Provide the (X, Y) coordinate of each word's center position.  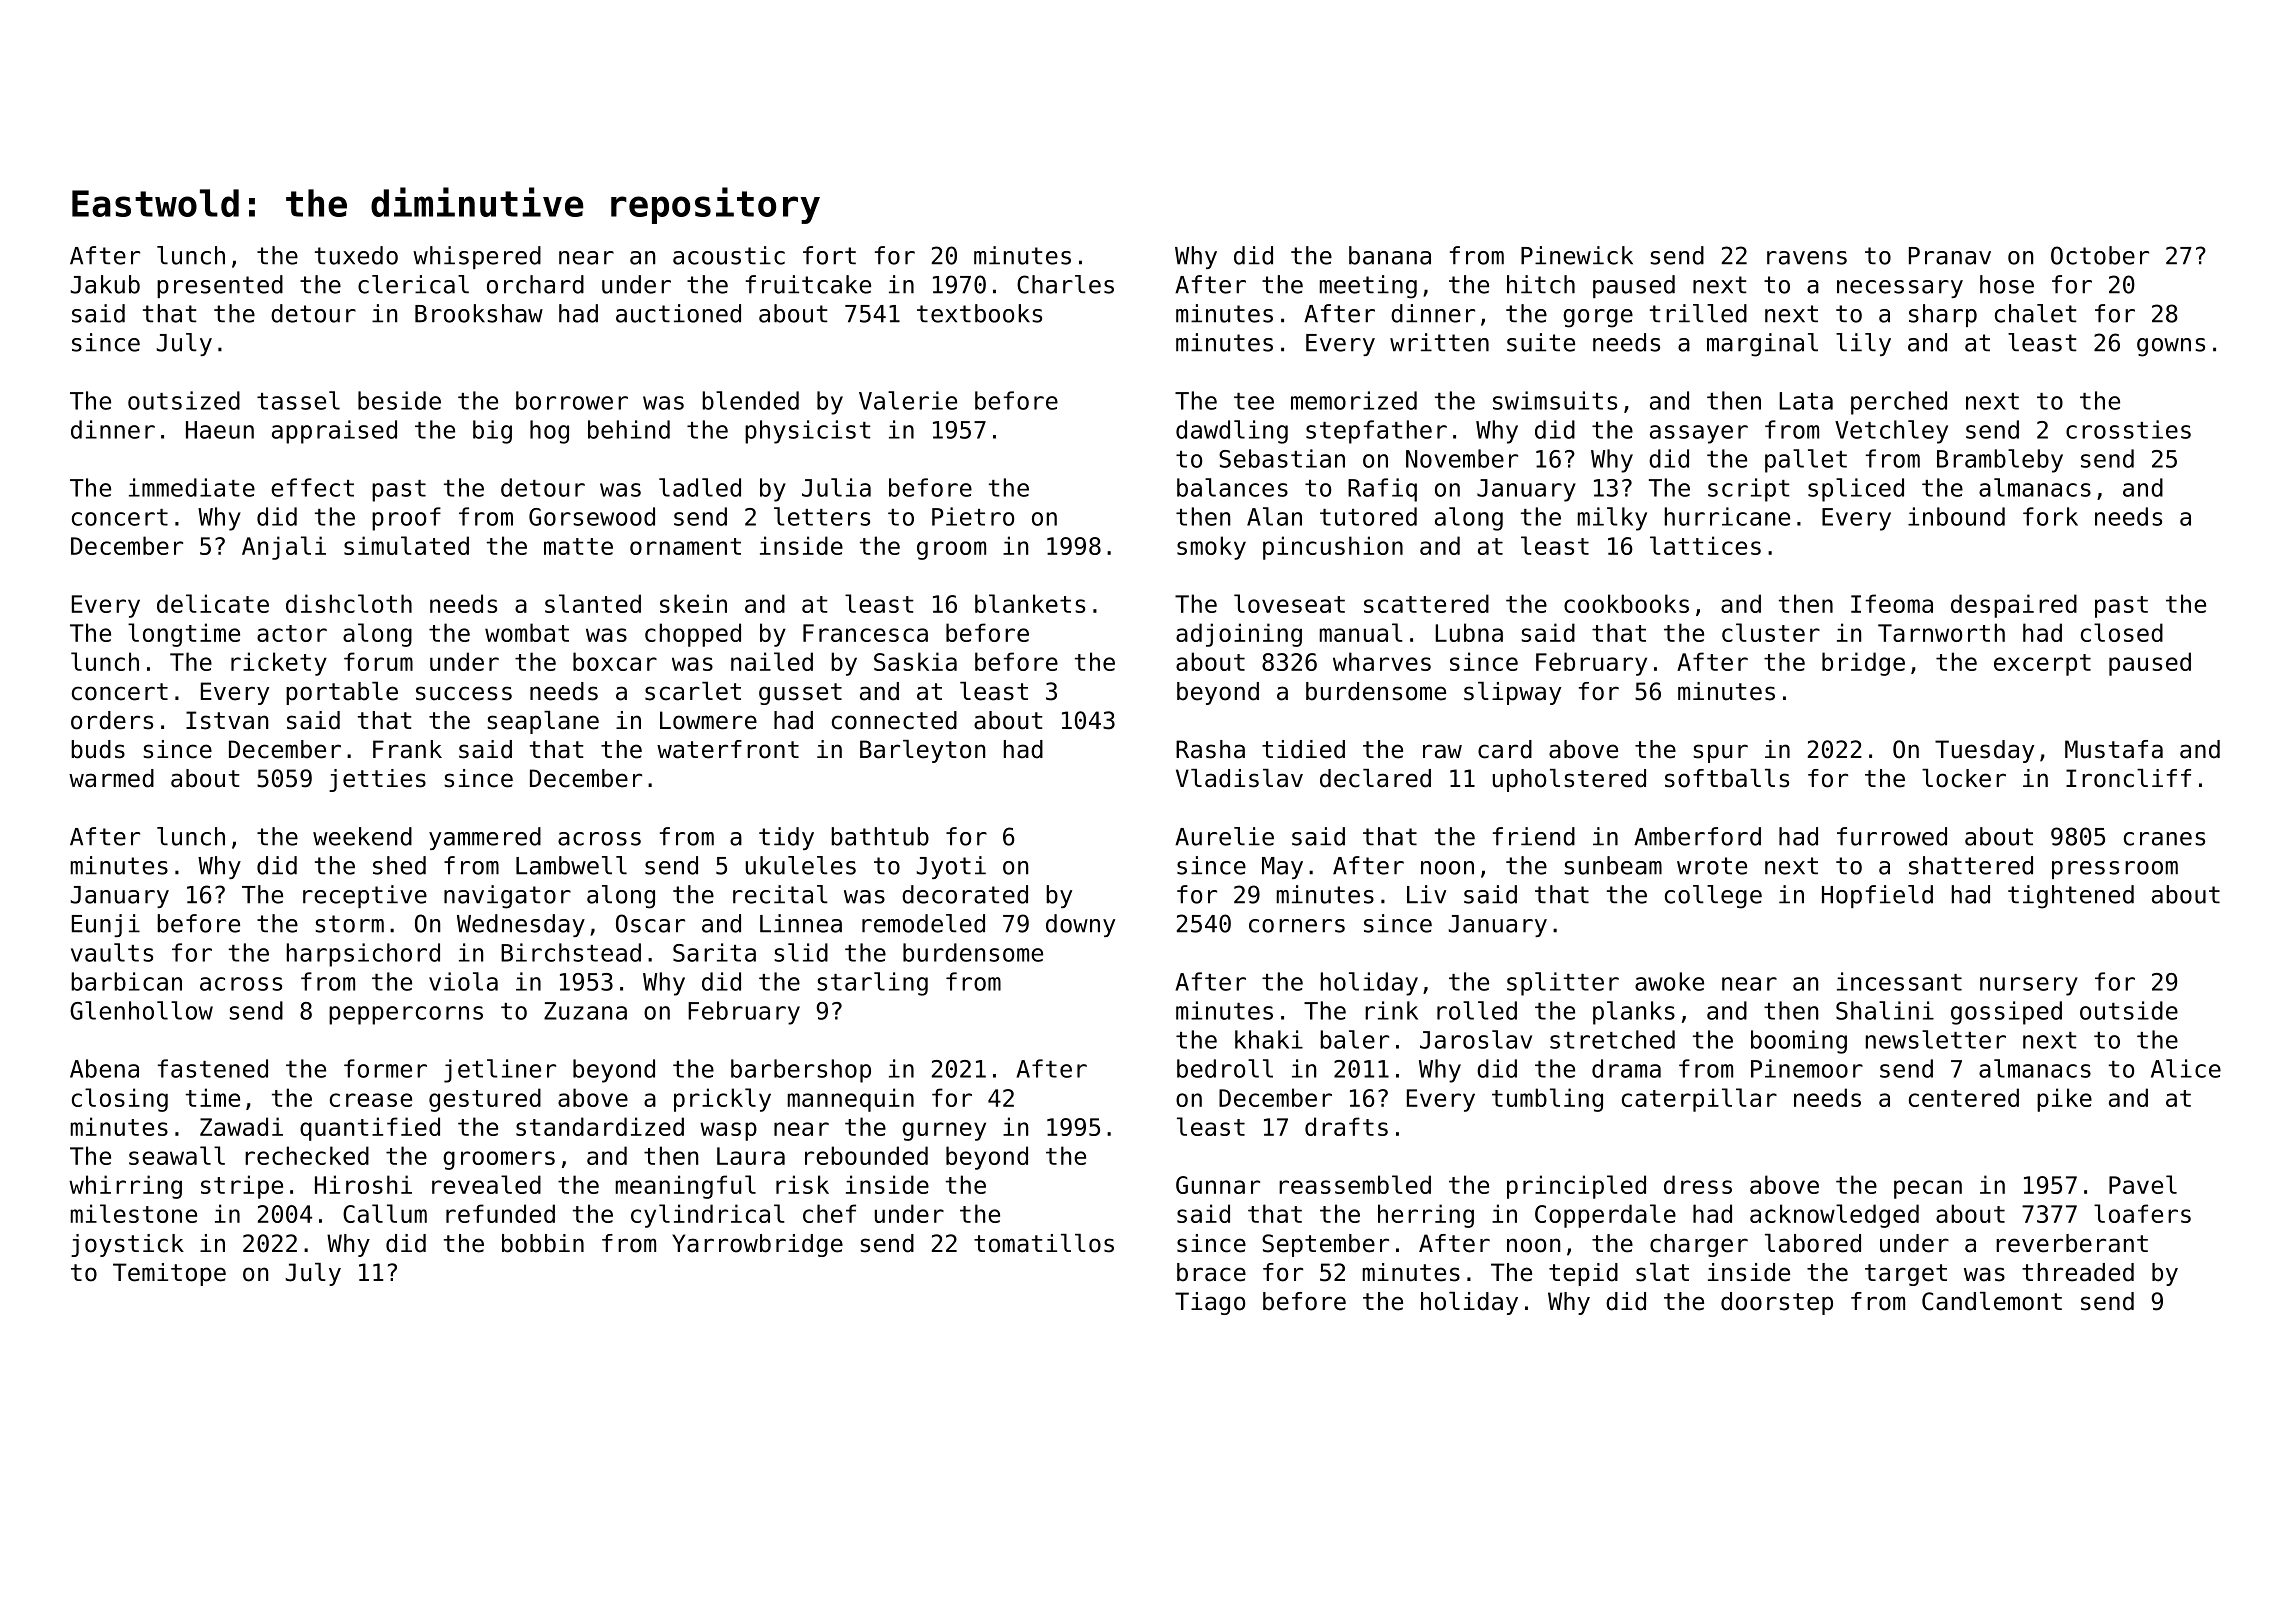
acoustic (729, 255)
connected (894, 720)
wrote (1712, 866)
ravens (1807, 258)
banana (1390, 255)
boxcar (615, 661)
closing (120, 1100)
